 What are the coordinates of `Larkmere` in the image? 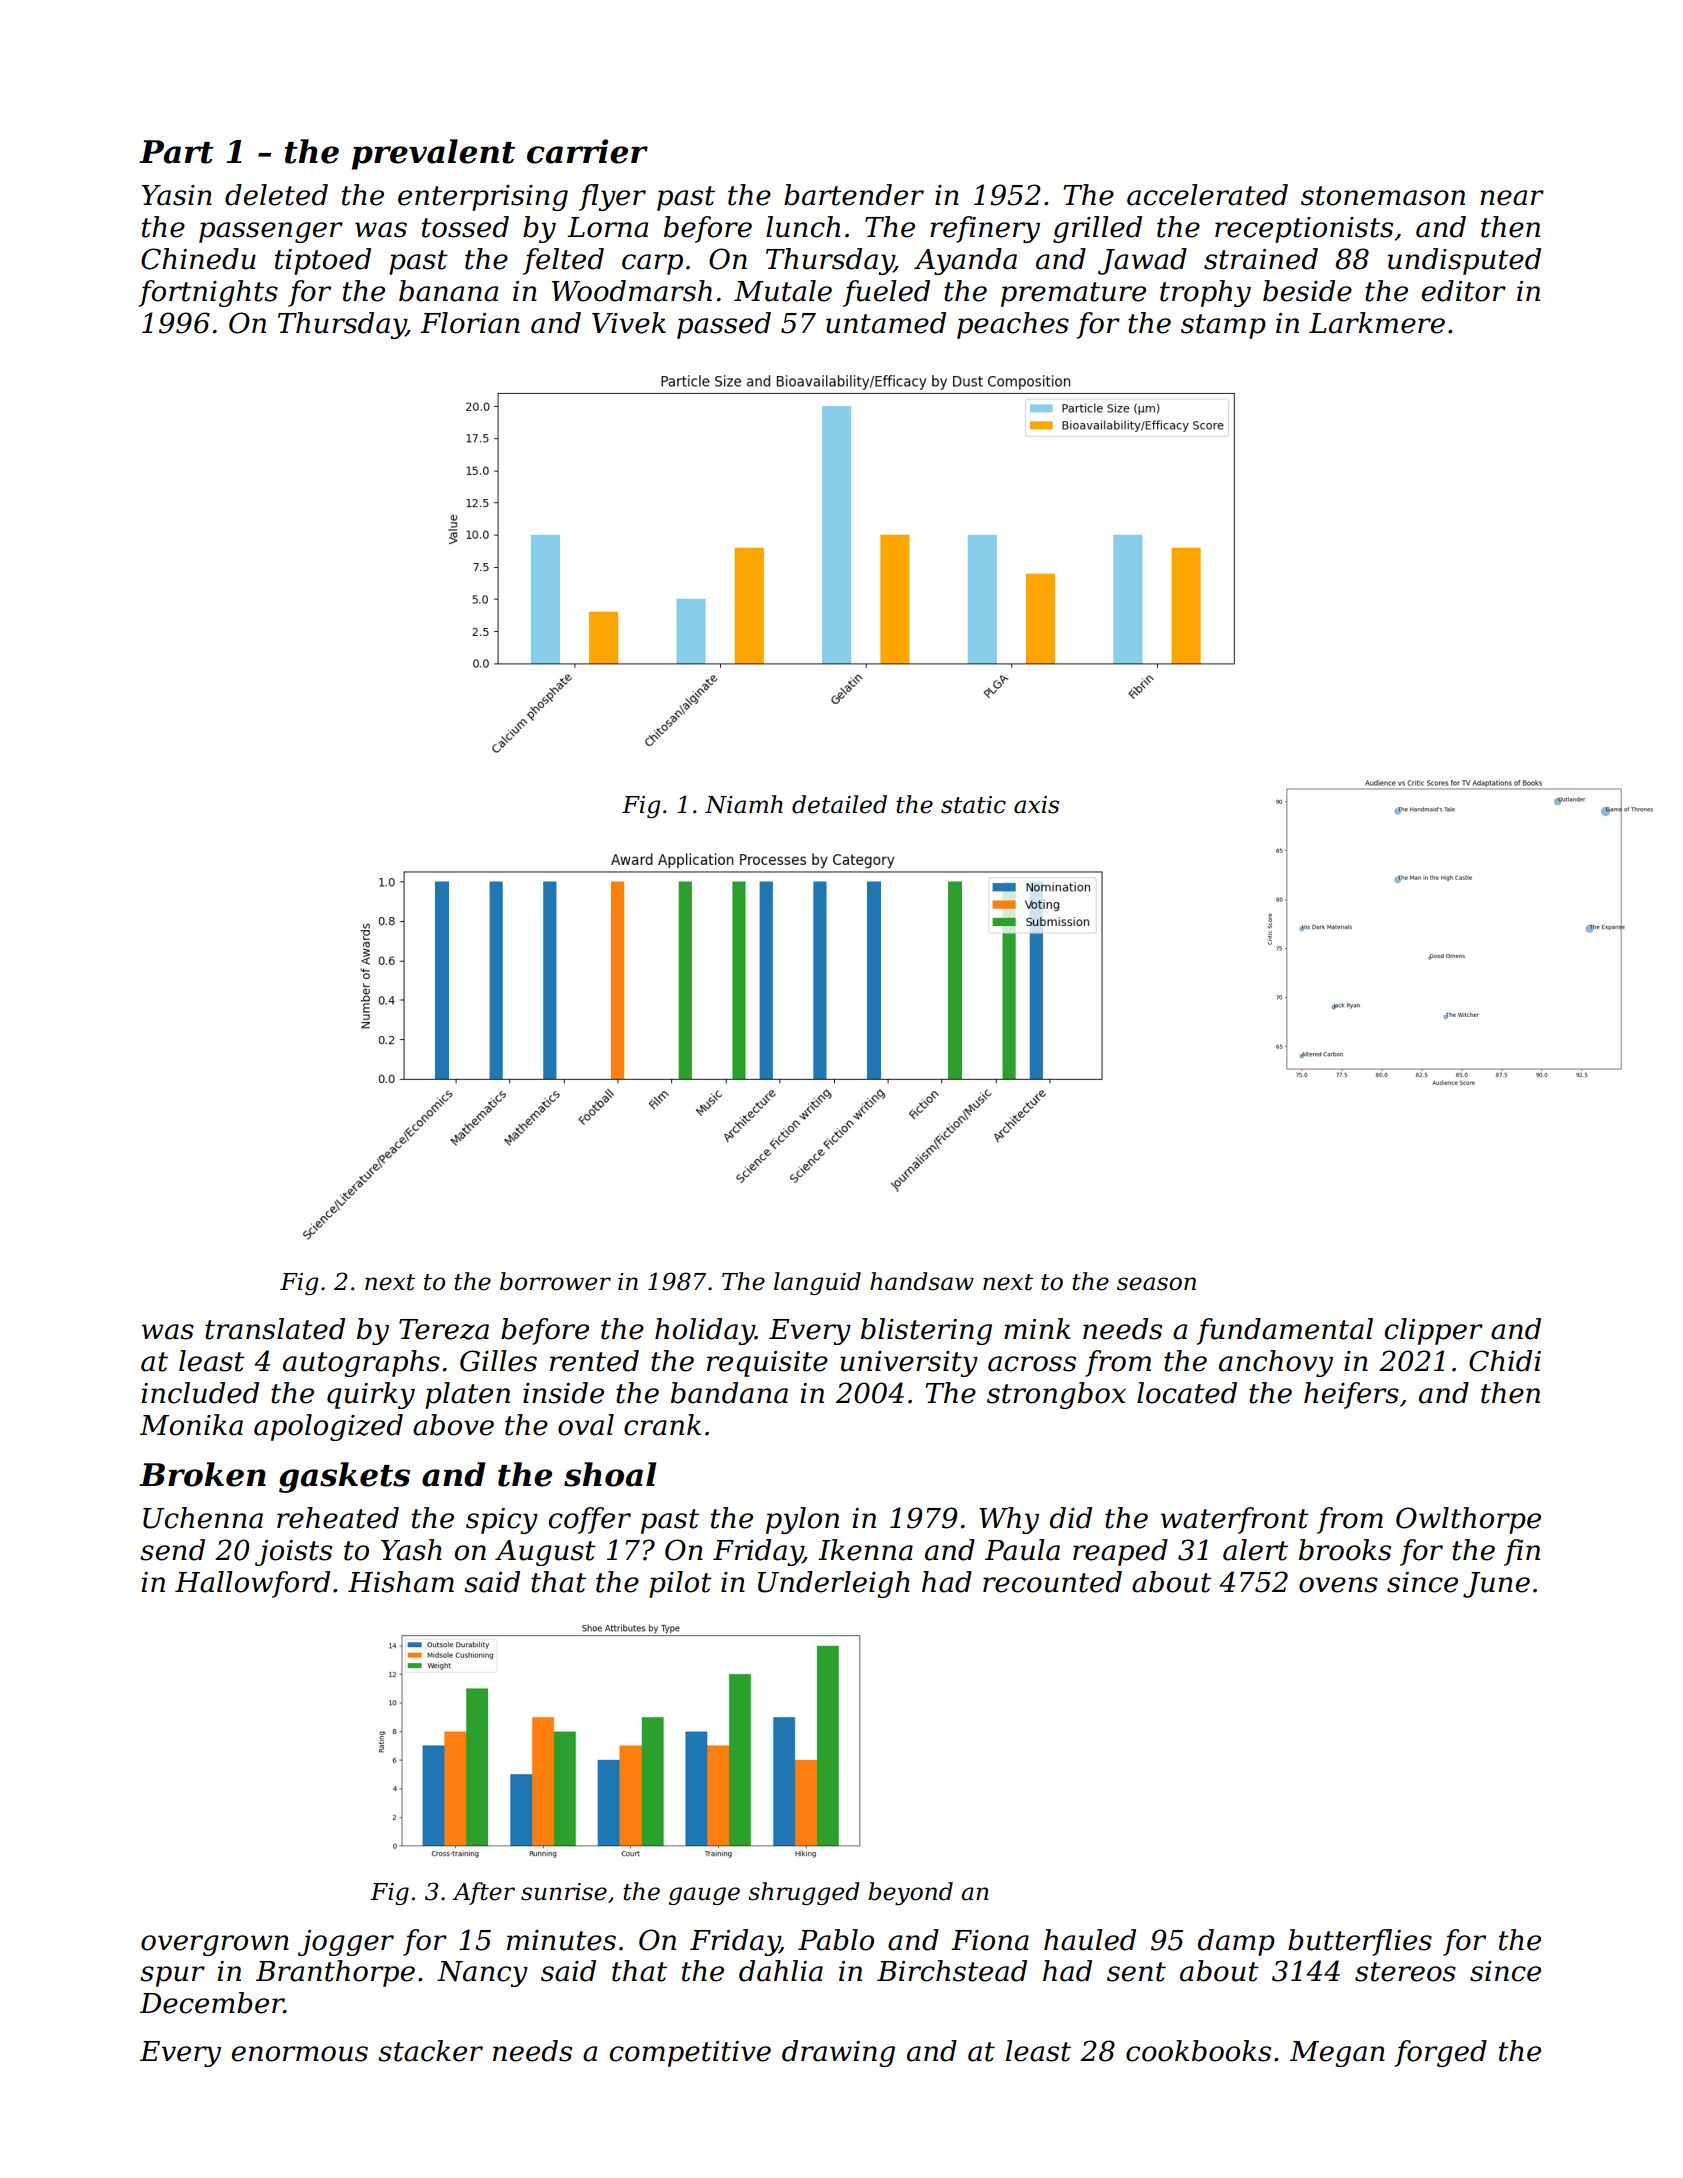 It's located at (1377, 323).
